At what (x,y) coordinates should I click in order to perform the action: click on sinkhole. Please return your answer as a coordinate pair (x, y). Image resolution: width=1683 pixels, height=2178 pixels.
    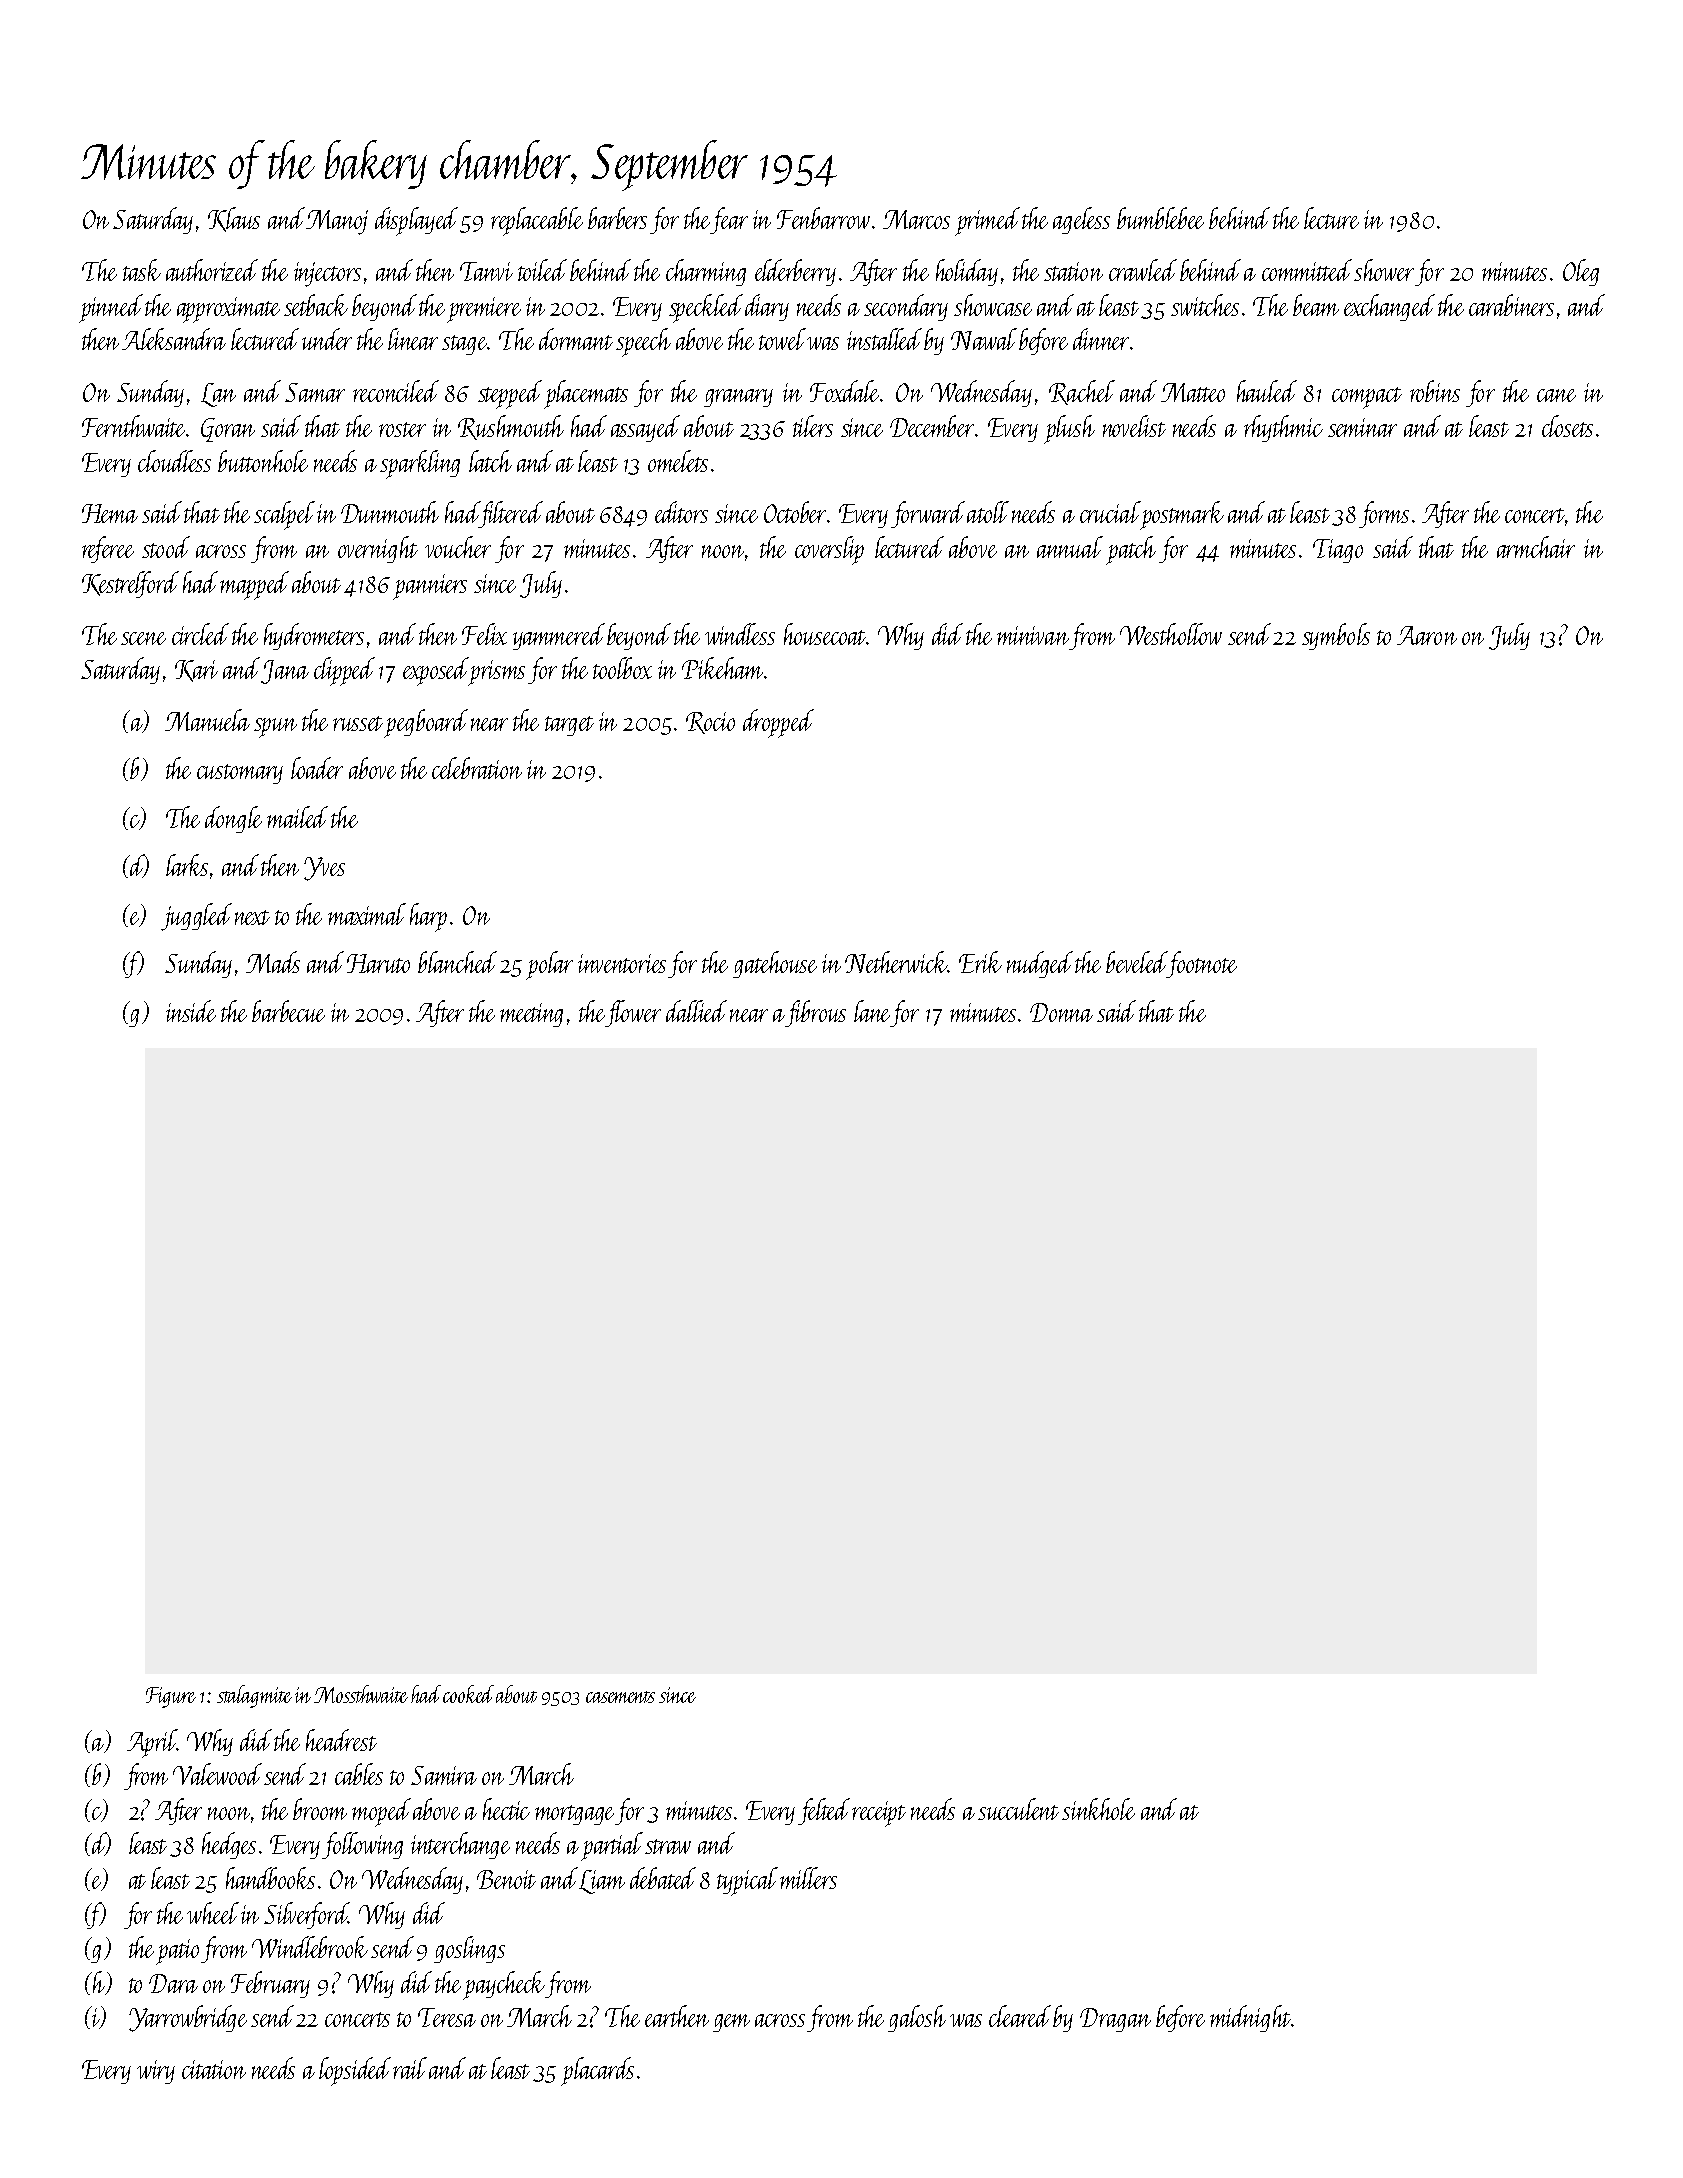
    Looking at the image, I should click on (1098, 1809).
